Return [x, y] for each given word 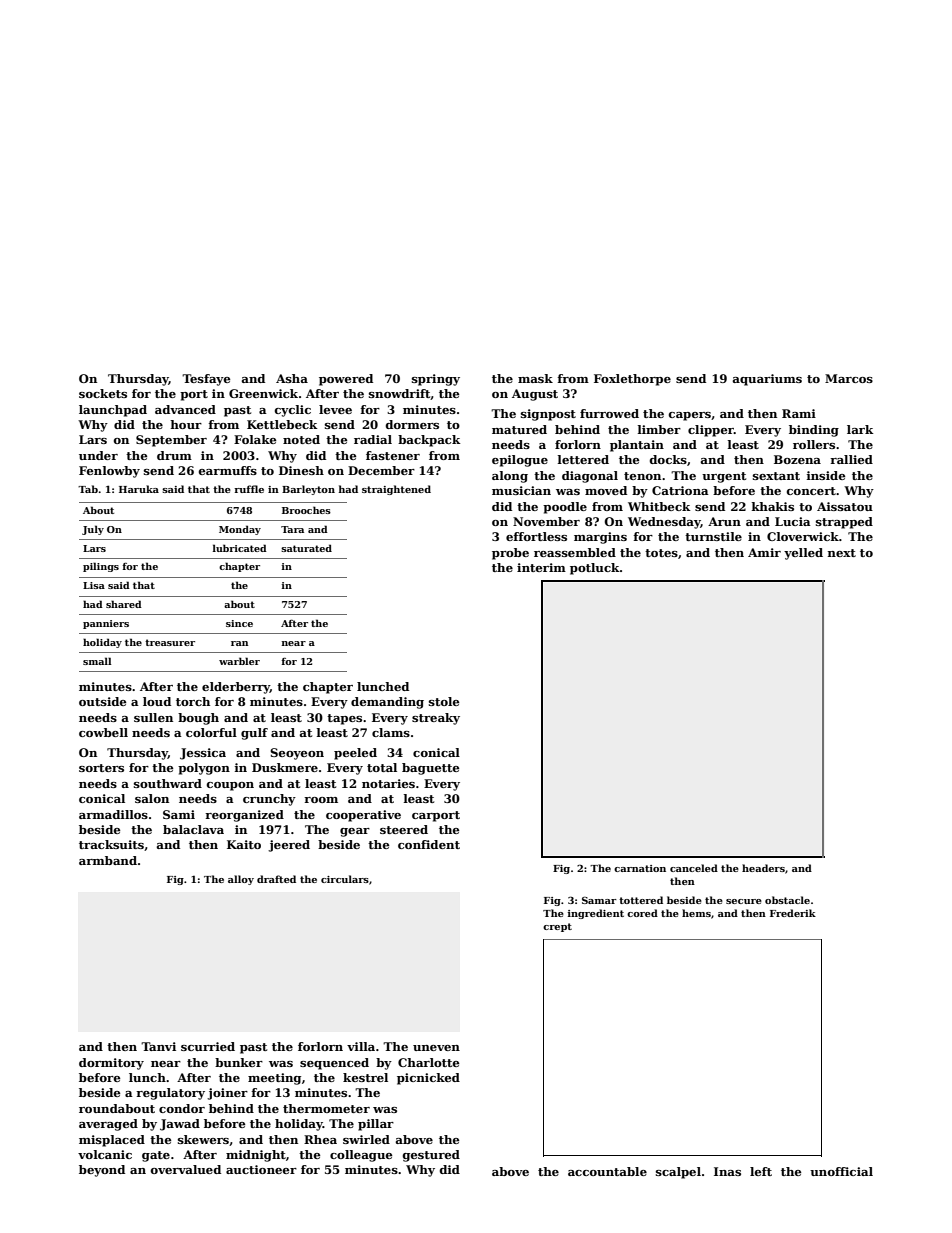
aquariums [767, 380]
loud [157, 701]
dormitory [111, 1064]
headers [763, 868]
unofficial [841, 1171]
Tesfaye [206, 380]
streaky [436, 719]
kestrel [365, 1077]
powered [346, 380]
